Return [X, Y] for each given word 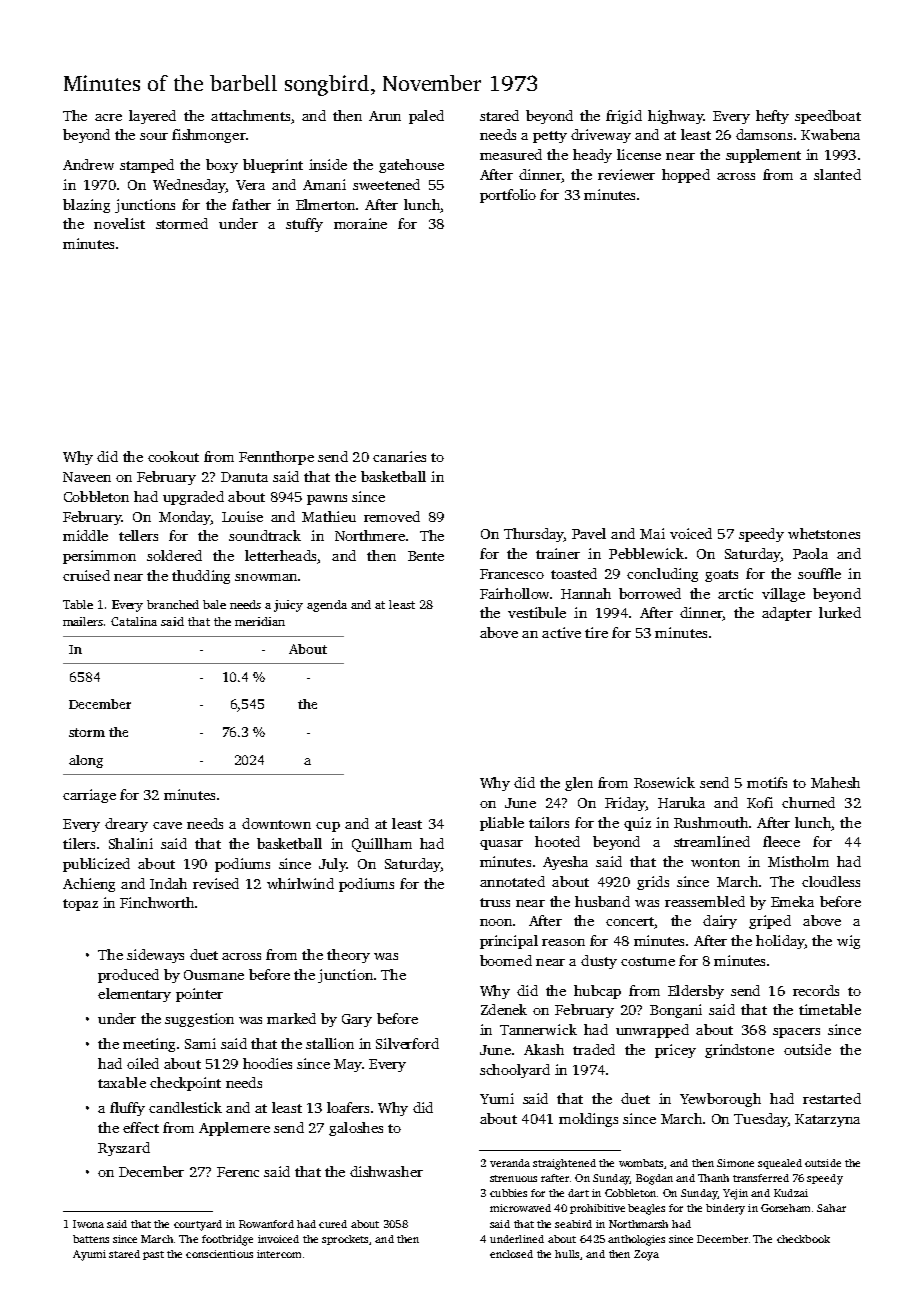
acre [108, 117]
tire [596, 632]
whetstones [824, 533]
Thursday [534, 535]
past [153, 1255]
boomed [506, 960]
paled [426, 117]
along [86, 761]
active [561, 632]
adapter [787, 614]
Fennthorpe [276, 458]
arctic [735, 593]
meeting [149, 1045]
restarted [832, 1098]
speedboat [828, 117]
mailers [83, 621]
